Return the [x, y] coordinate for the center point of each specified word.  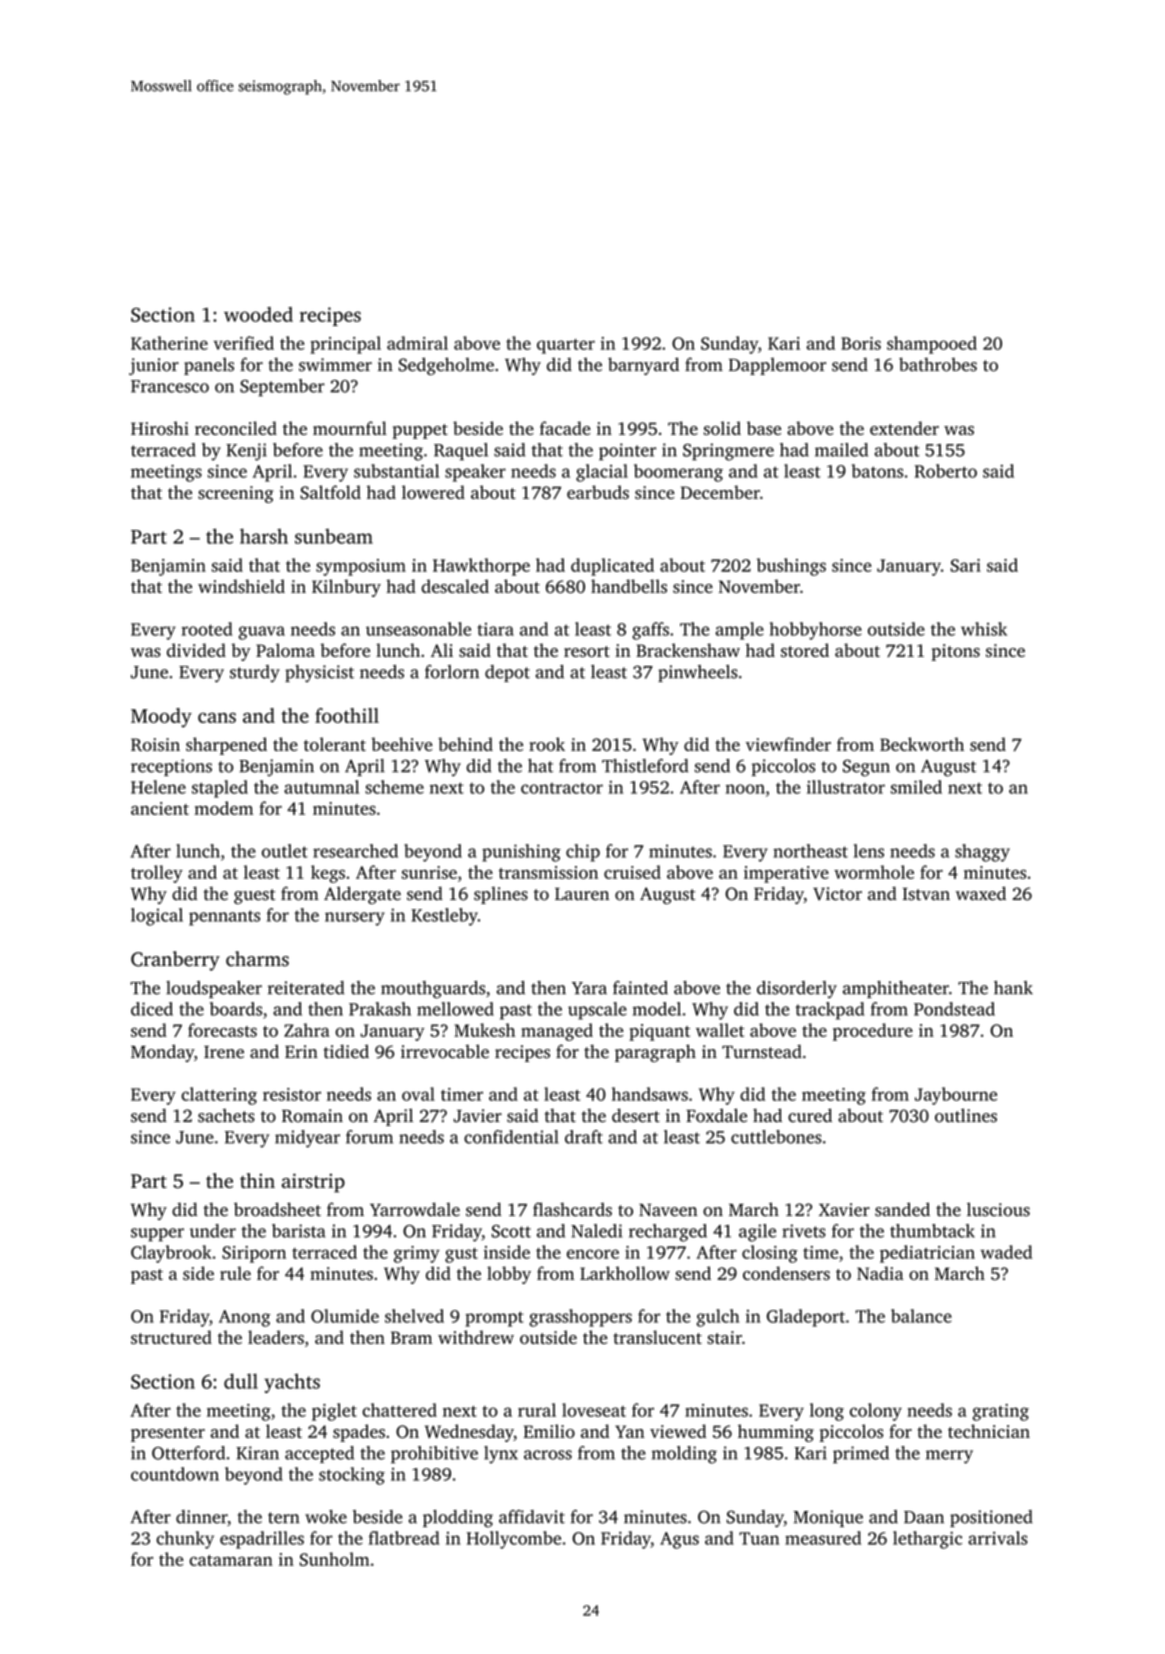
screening [235, 494]
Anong [244, 1318]
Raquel [461, 452]
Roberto [946, 471]
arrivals [998, 1538]
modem [223, 808]
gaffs [650, 631]
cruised [632, 872]
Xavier [844, 1210]
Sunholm [335, 1559]
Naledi [596, 1231]
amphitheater [896, 989]
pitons [956, 652]
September [282, 388]
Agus [679, 1540]
